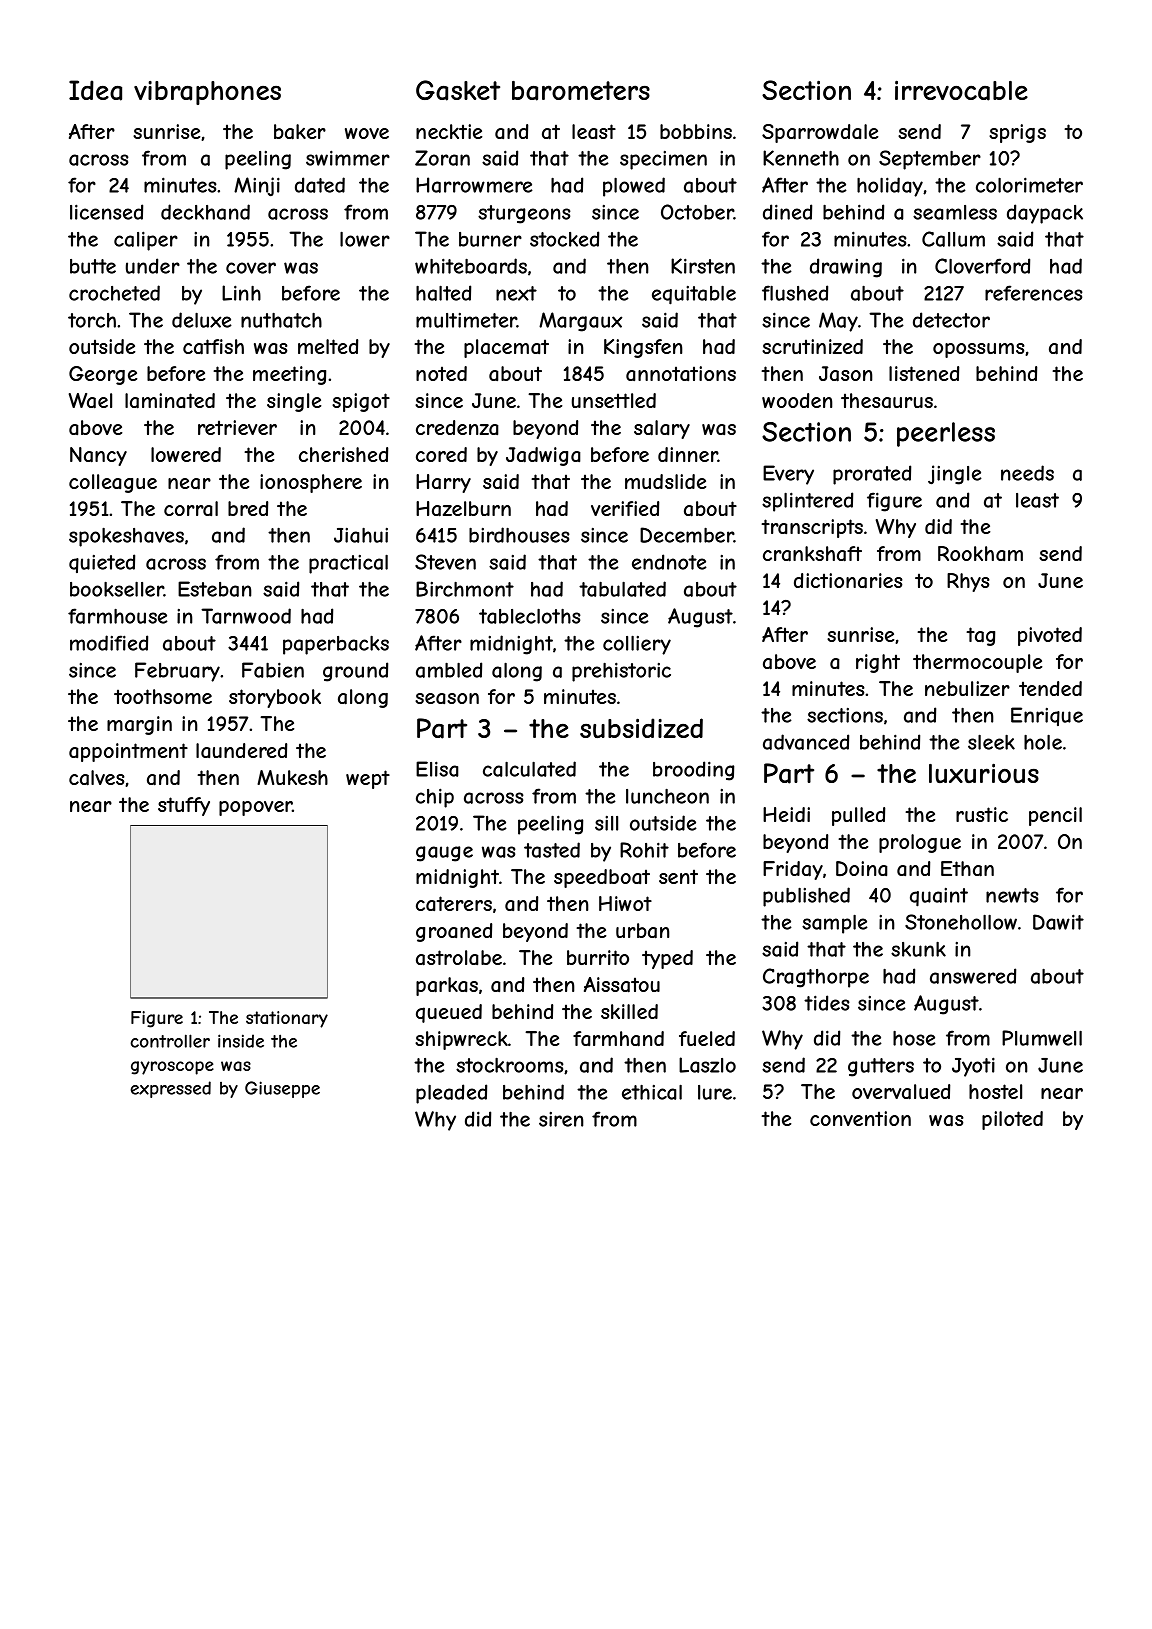  What do you see at coordinates (696, 131) in the page?
I see `bobbins` at bounding box center [696, 131].
